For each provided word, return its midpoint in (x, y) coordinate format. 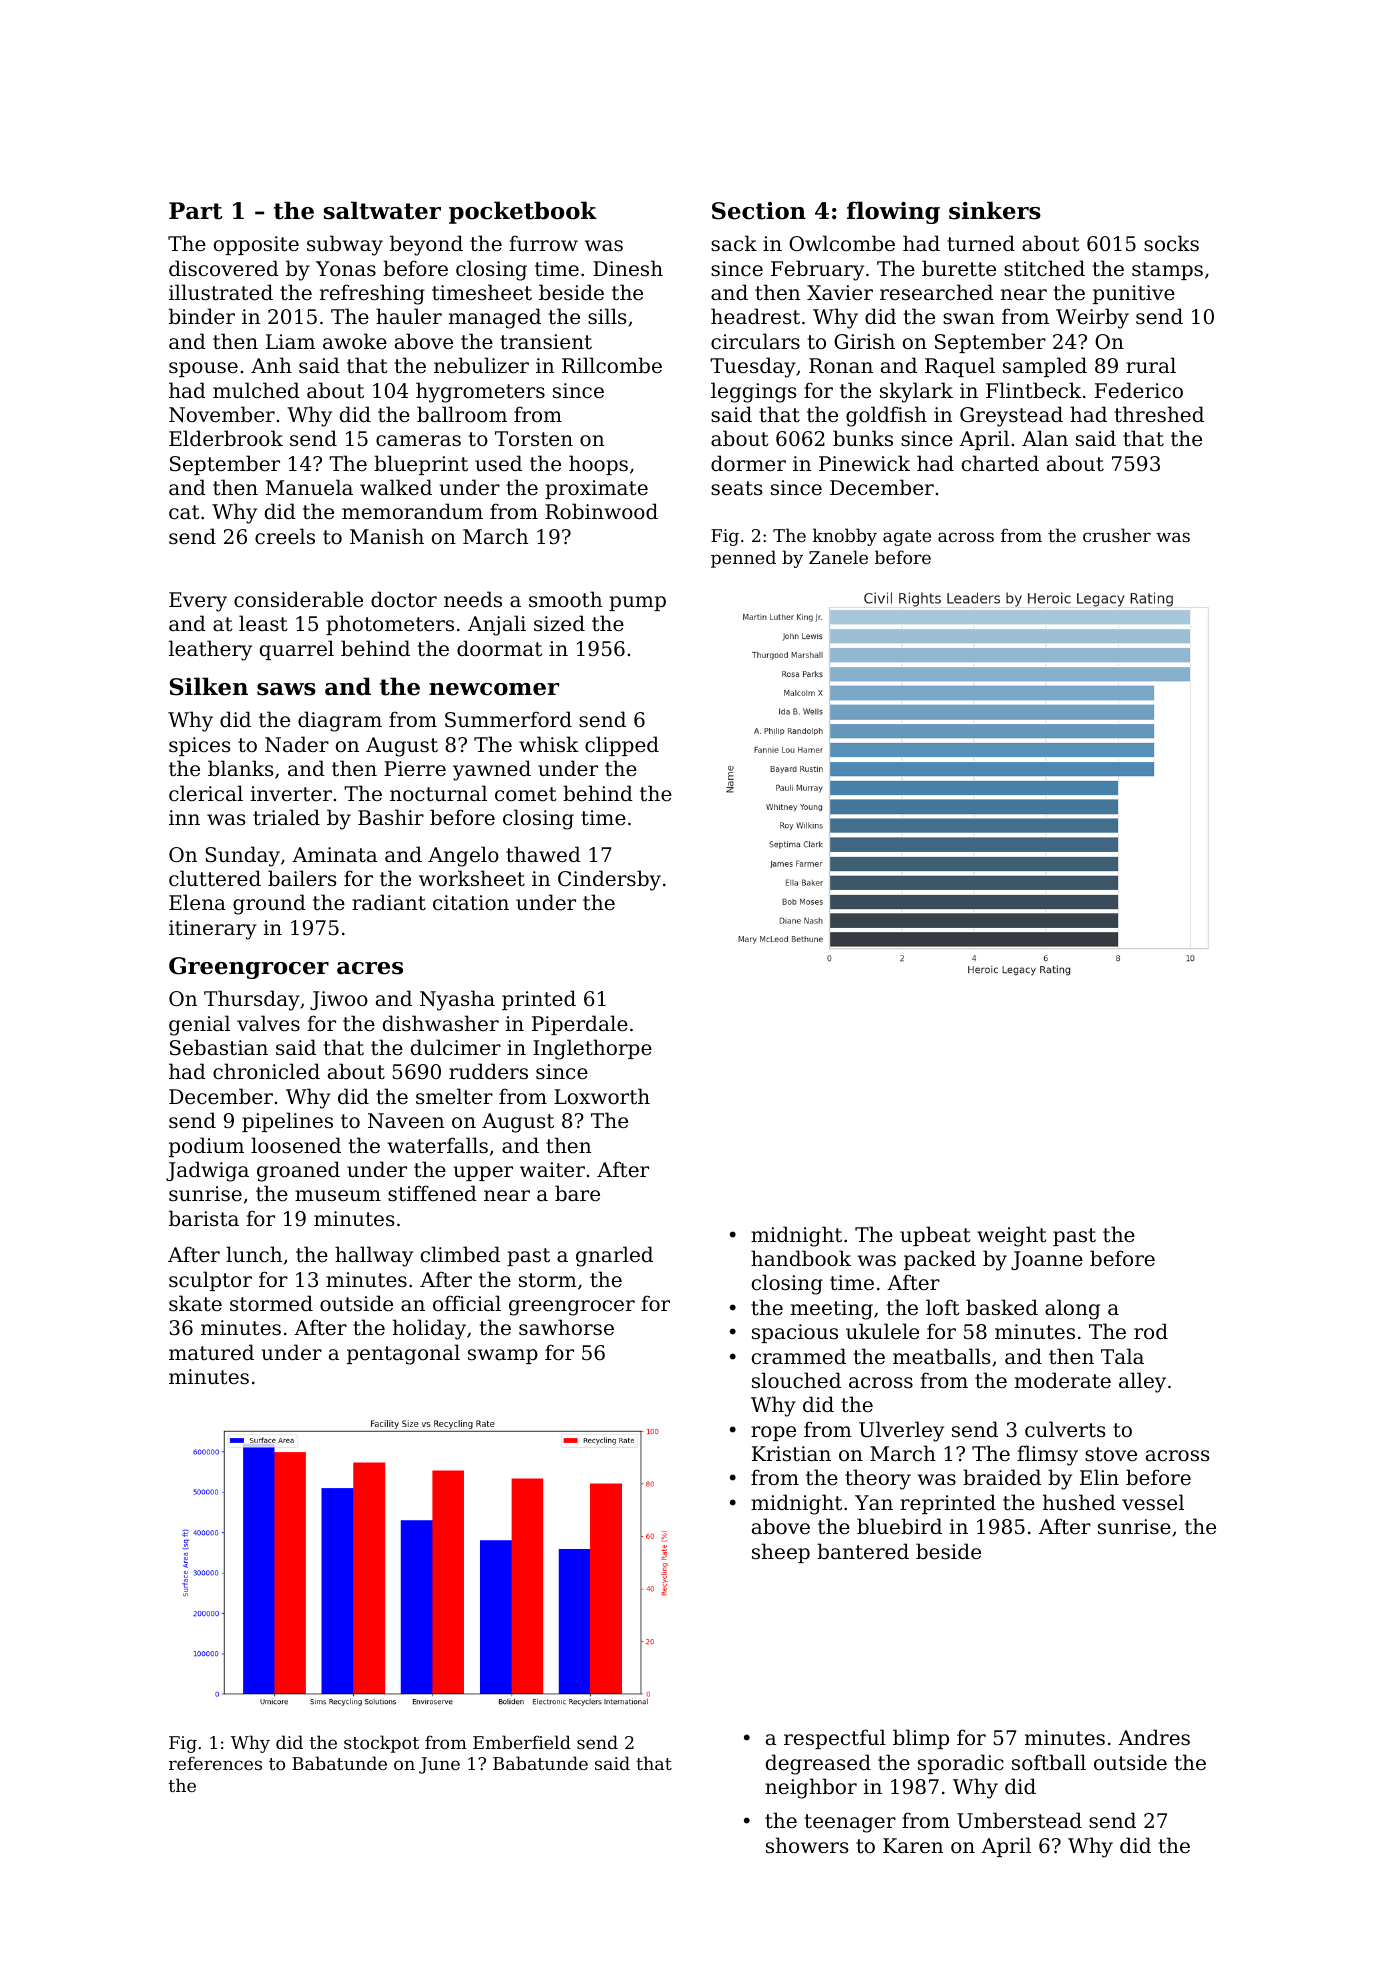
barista (204, 1218)
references (215, 1763)
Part (196, 211)
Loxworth (602, 1096)
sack (734, 243)
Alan (1045, 438)
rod (1151, 1331)
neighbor (811, 1788)
